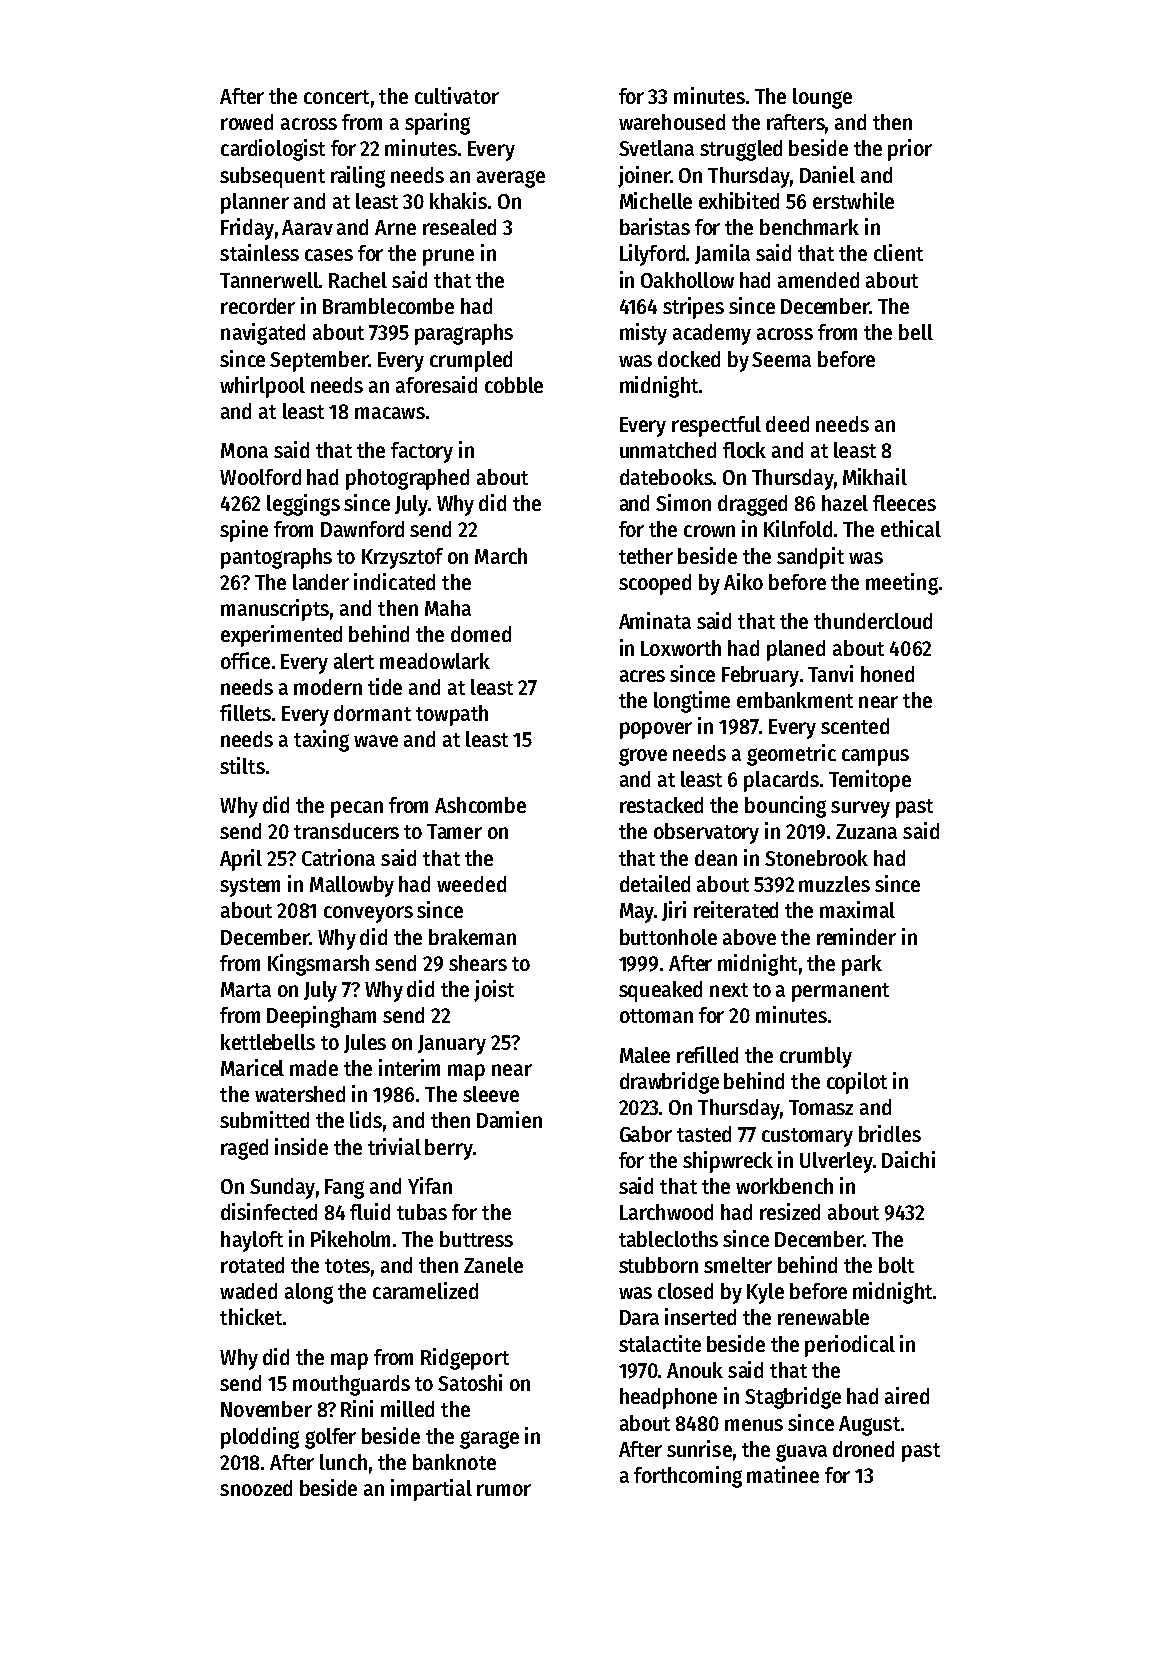  I want to click on prune, so click(448, 257).
